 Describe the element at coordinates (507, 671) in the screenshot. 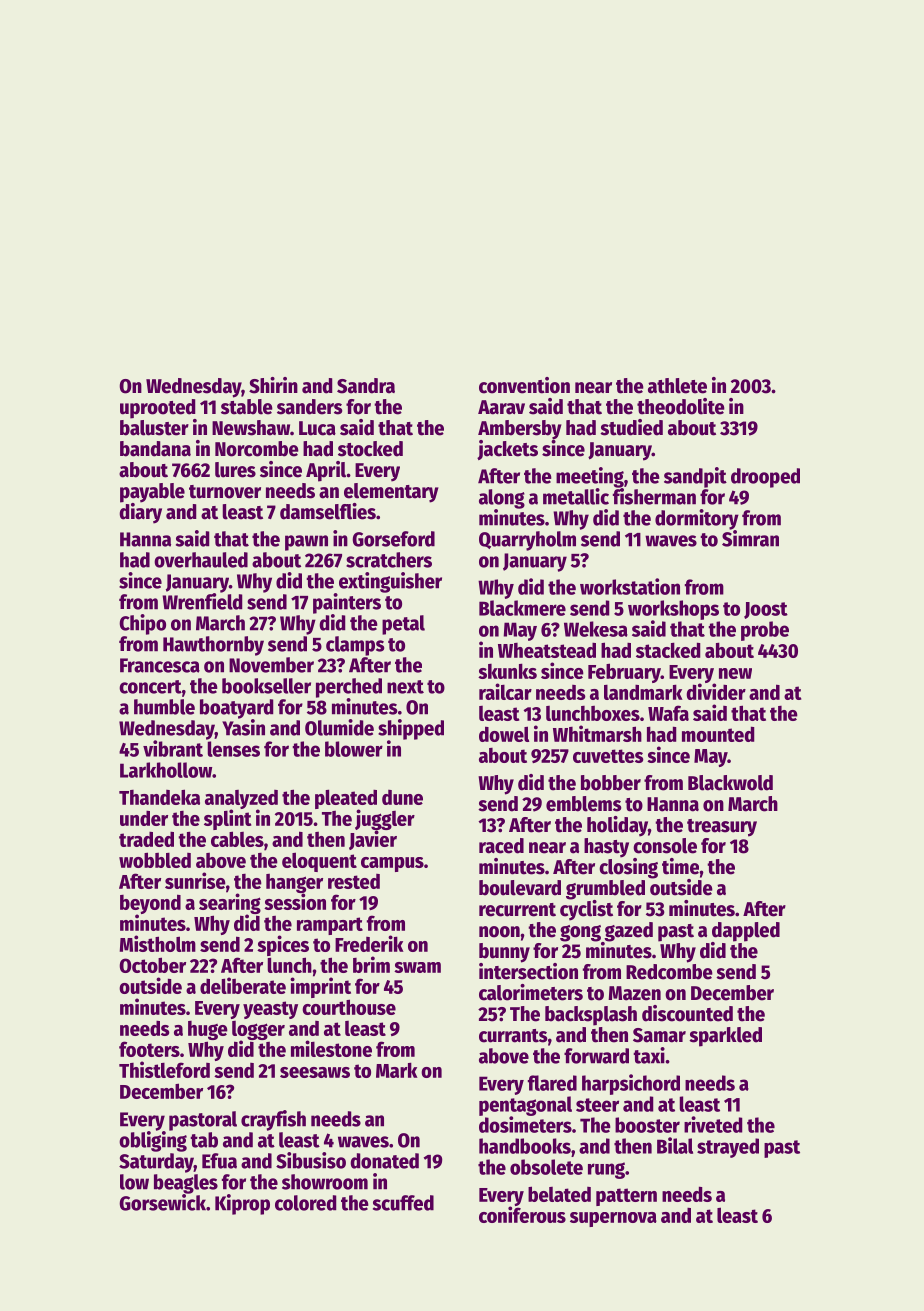

I see `skunks` at that location.
